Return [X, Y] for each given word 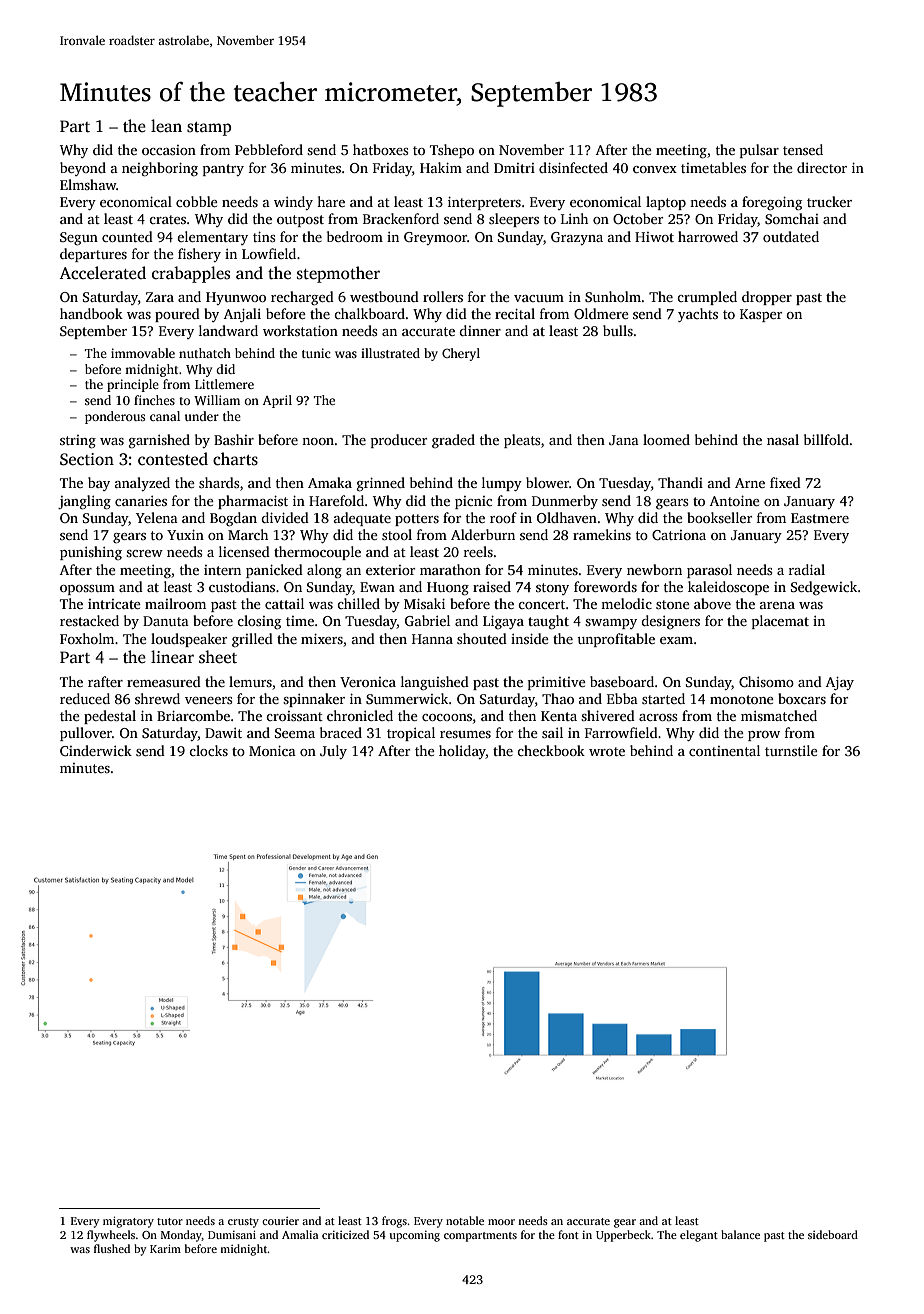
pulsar [759, 151]
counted [127, 236]
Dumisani [232, 1234]
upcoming [415, 1236]
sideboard [833, 1234]
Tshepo [452, 151]
